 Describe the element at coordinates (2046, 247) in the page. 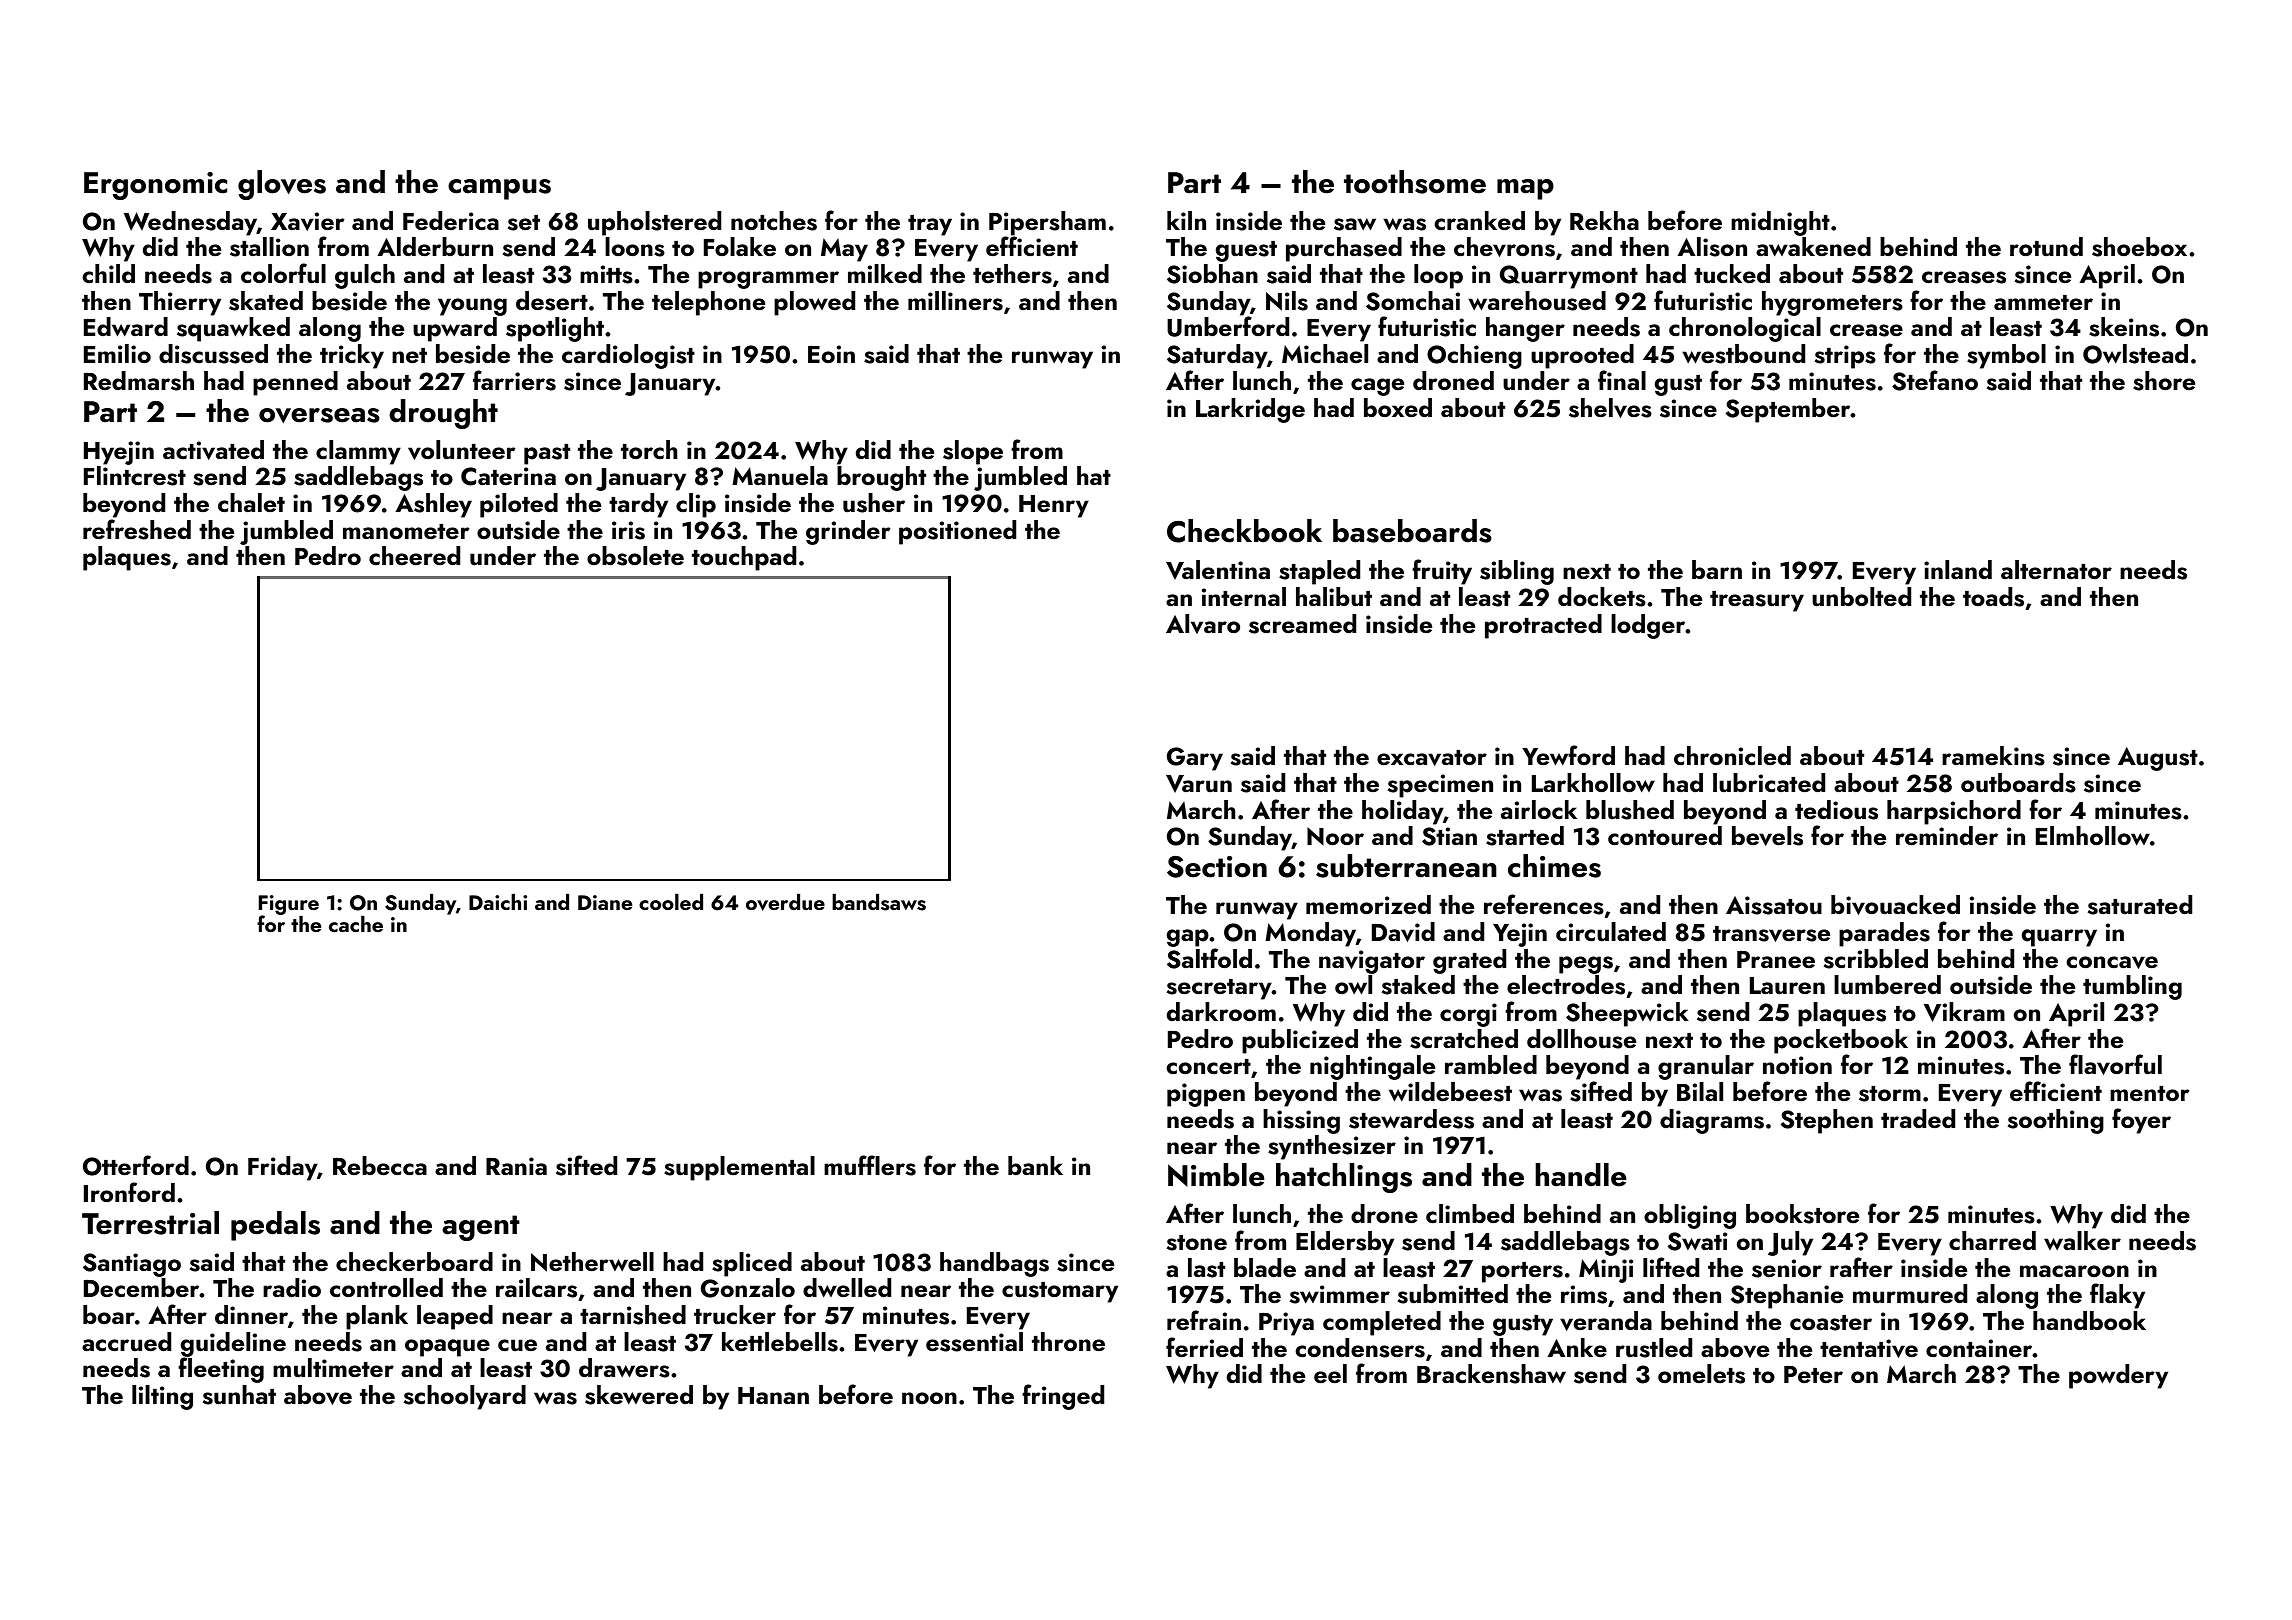

I see `rotund` at that location.
